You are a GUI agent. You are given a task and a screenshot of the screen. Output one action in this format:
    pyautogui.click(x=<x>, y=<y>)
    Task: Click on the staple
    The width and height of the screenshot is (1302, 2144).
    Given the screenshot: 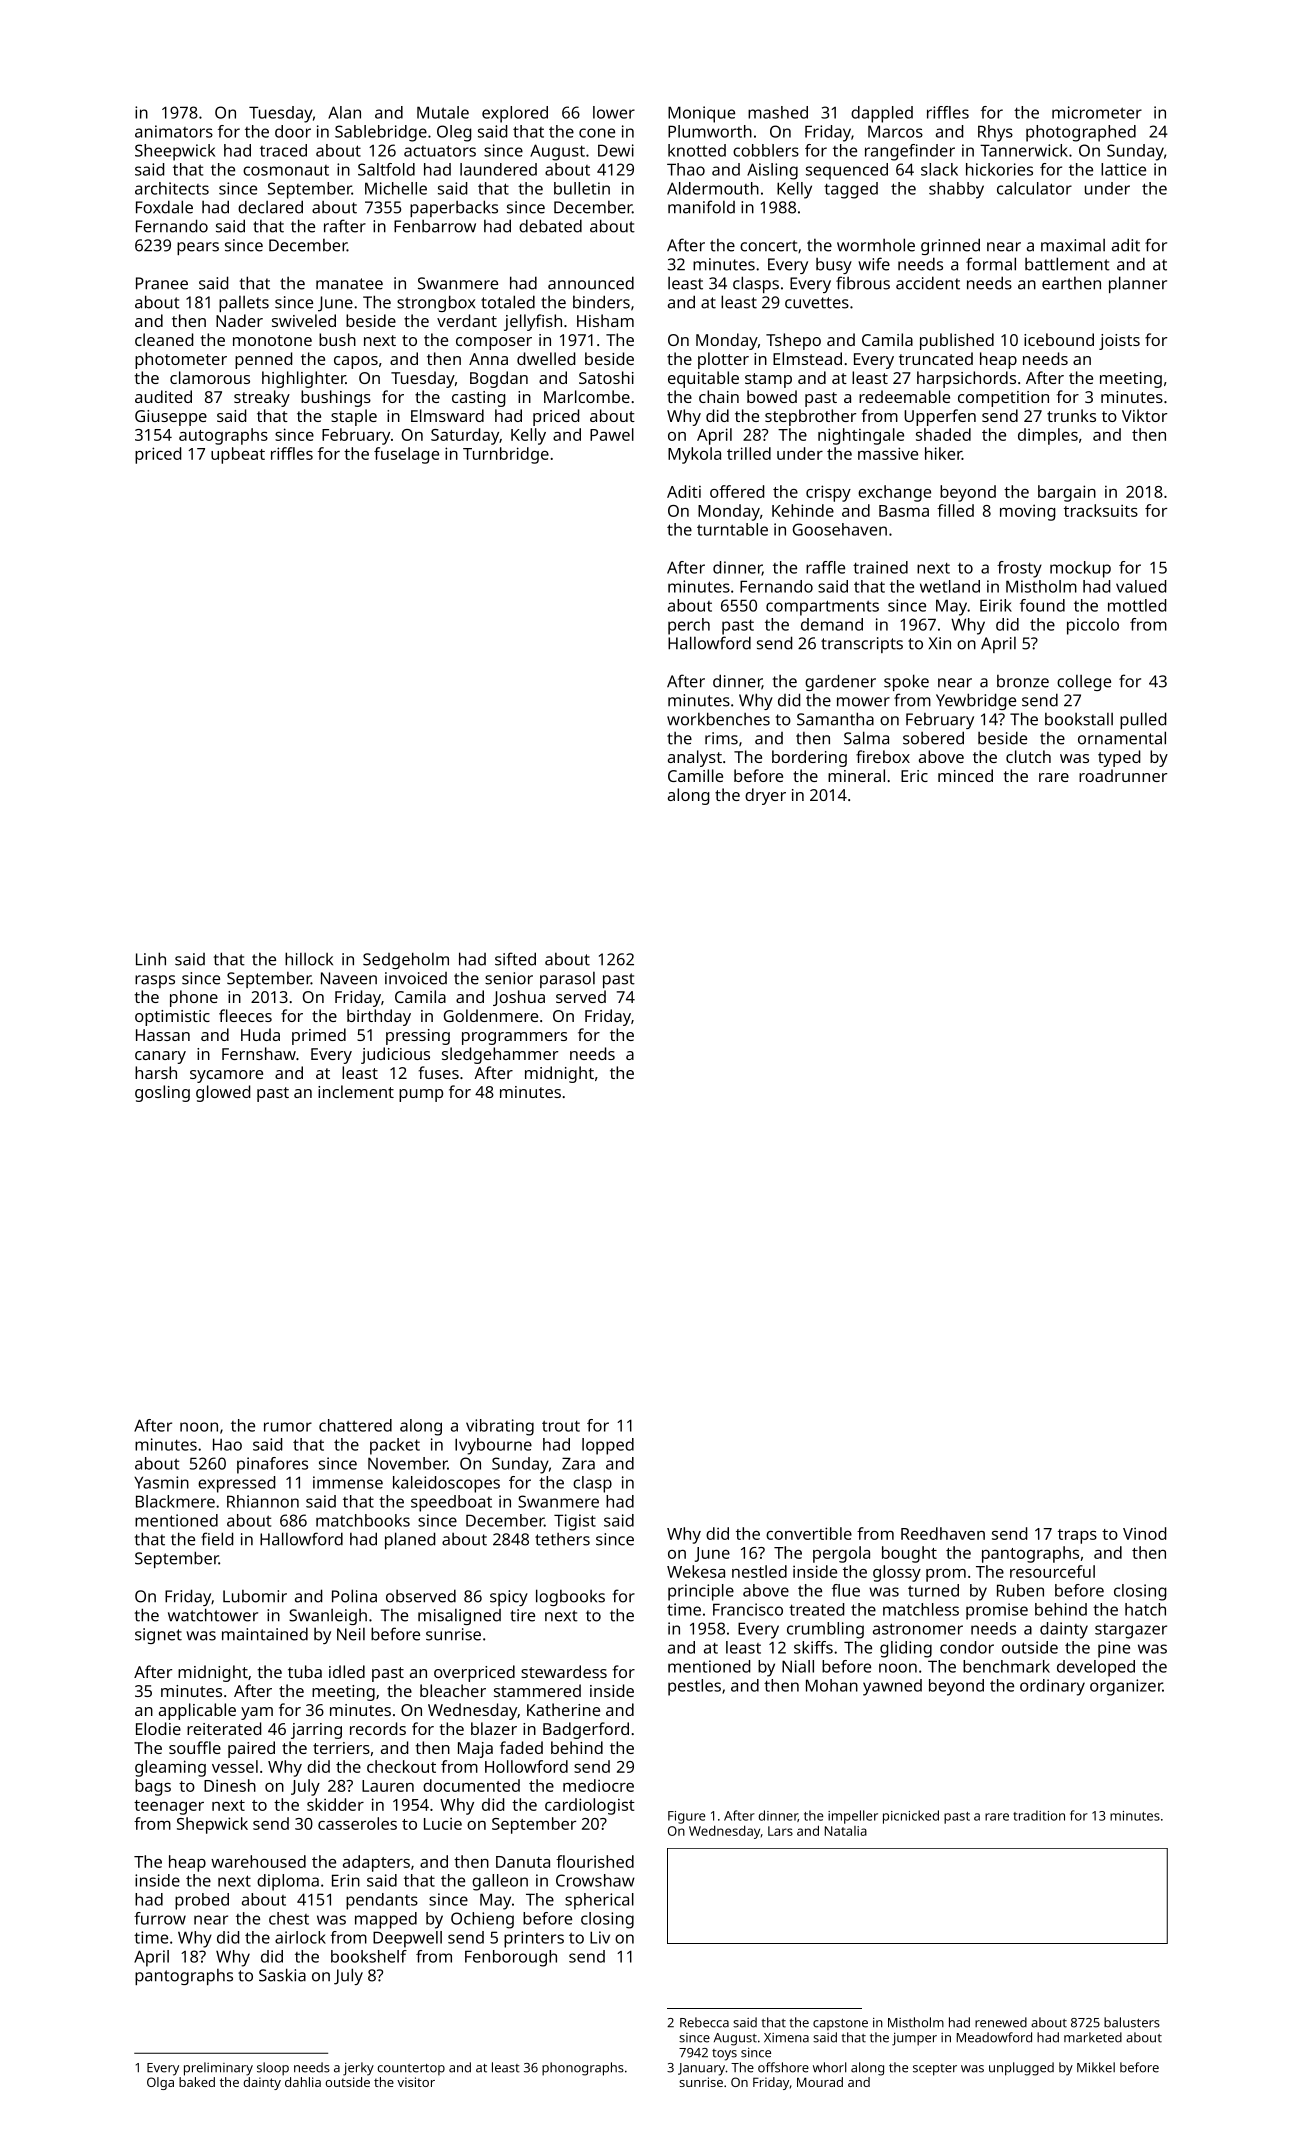 What is the action you would take?
    pyautogui.click(x=354, y=417)
